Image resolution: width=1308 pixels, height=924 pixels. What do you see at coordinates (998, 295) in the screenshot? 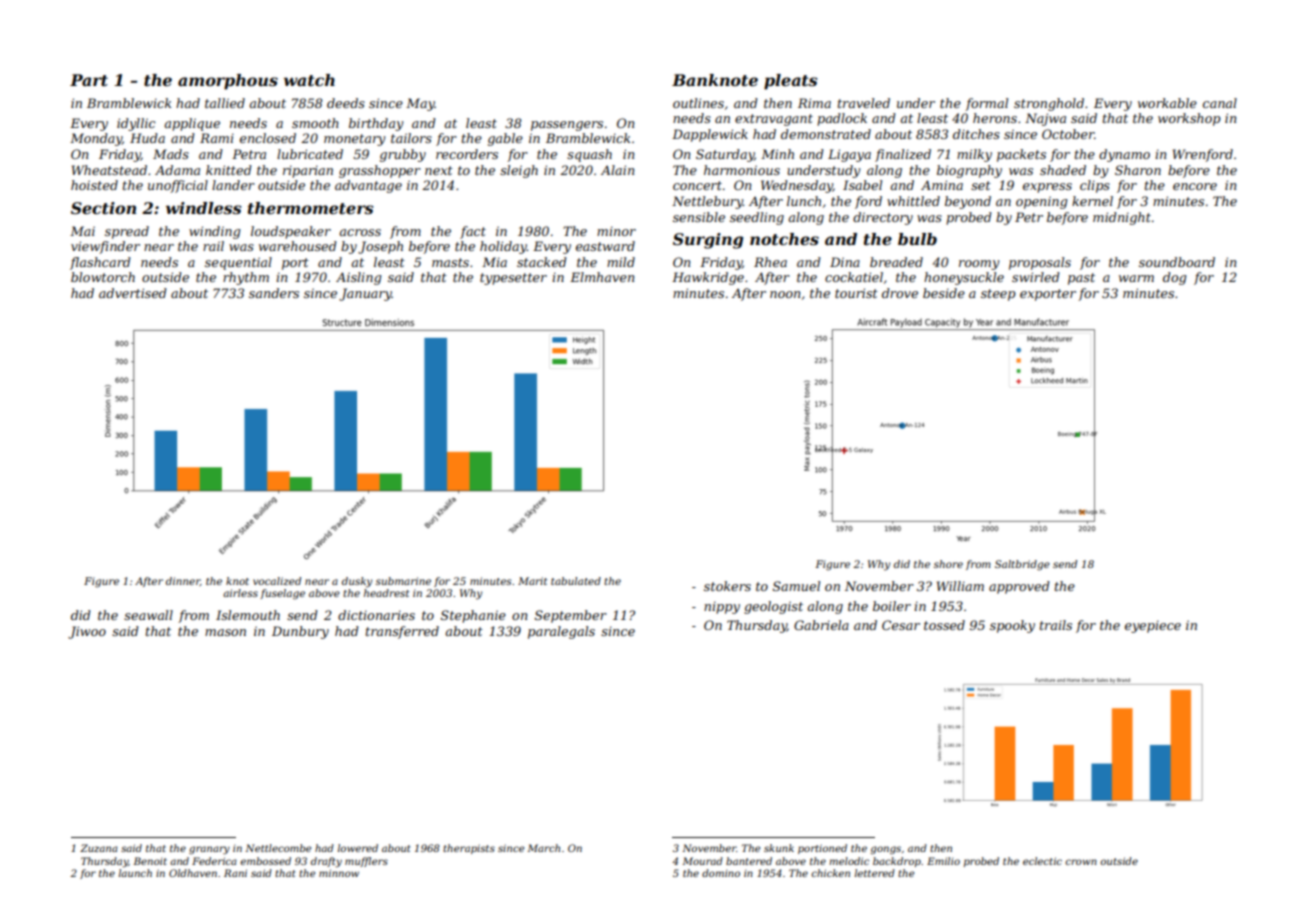
I see `steep` at bounding box center [998, 295].
